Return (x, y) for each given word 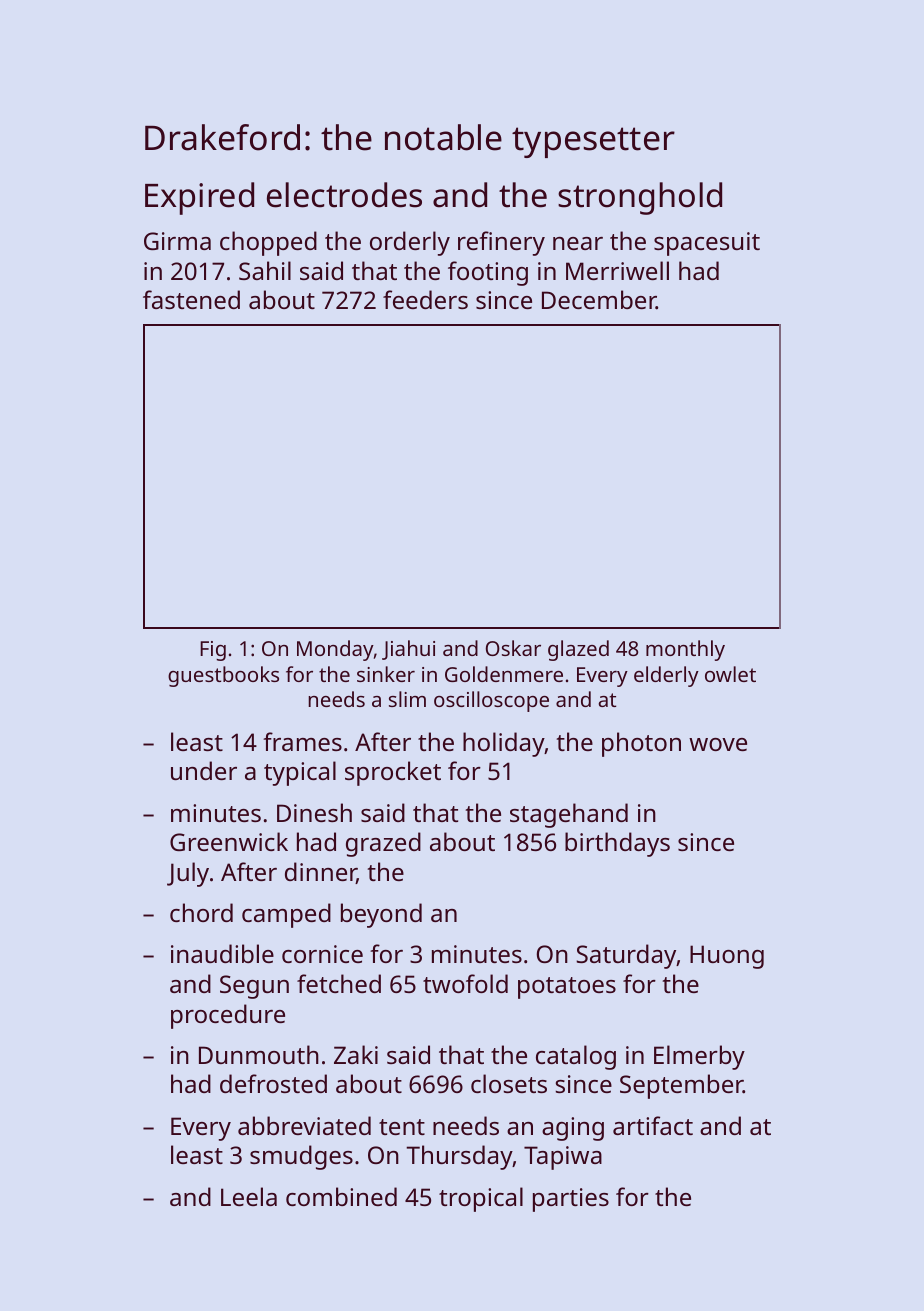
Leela (249, 1196)
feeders (425, 299)
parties (571, 1200)
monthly (685, 650)
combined (341, 1196)
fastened (191, 299)
